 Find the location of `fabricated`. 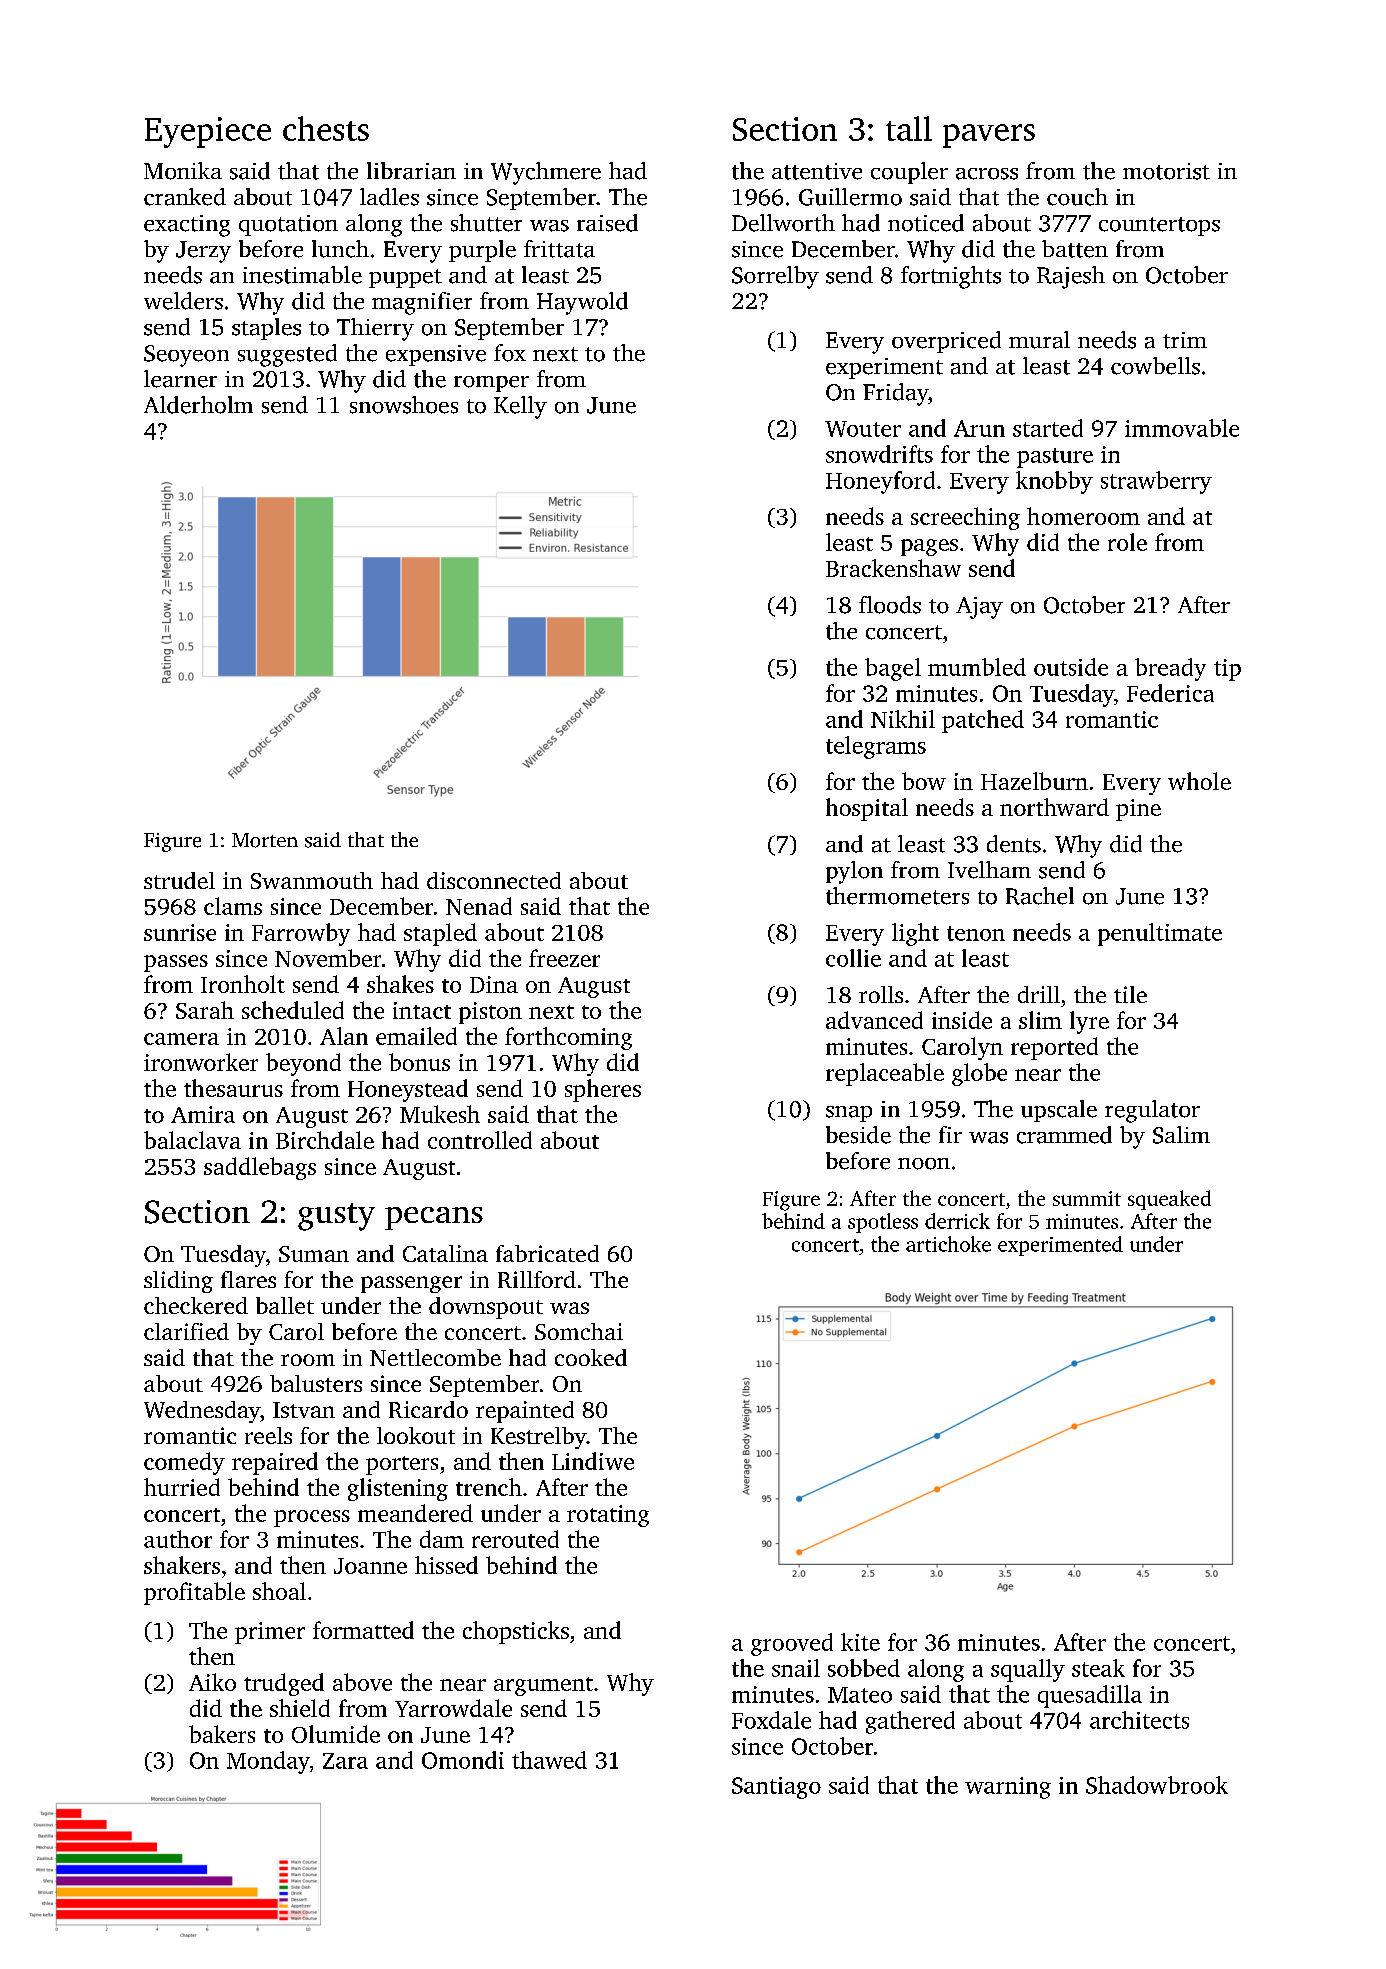

fabricated is located at coordinates (547, 1253).
